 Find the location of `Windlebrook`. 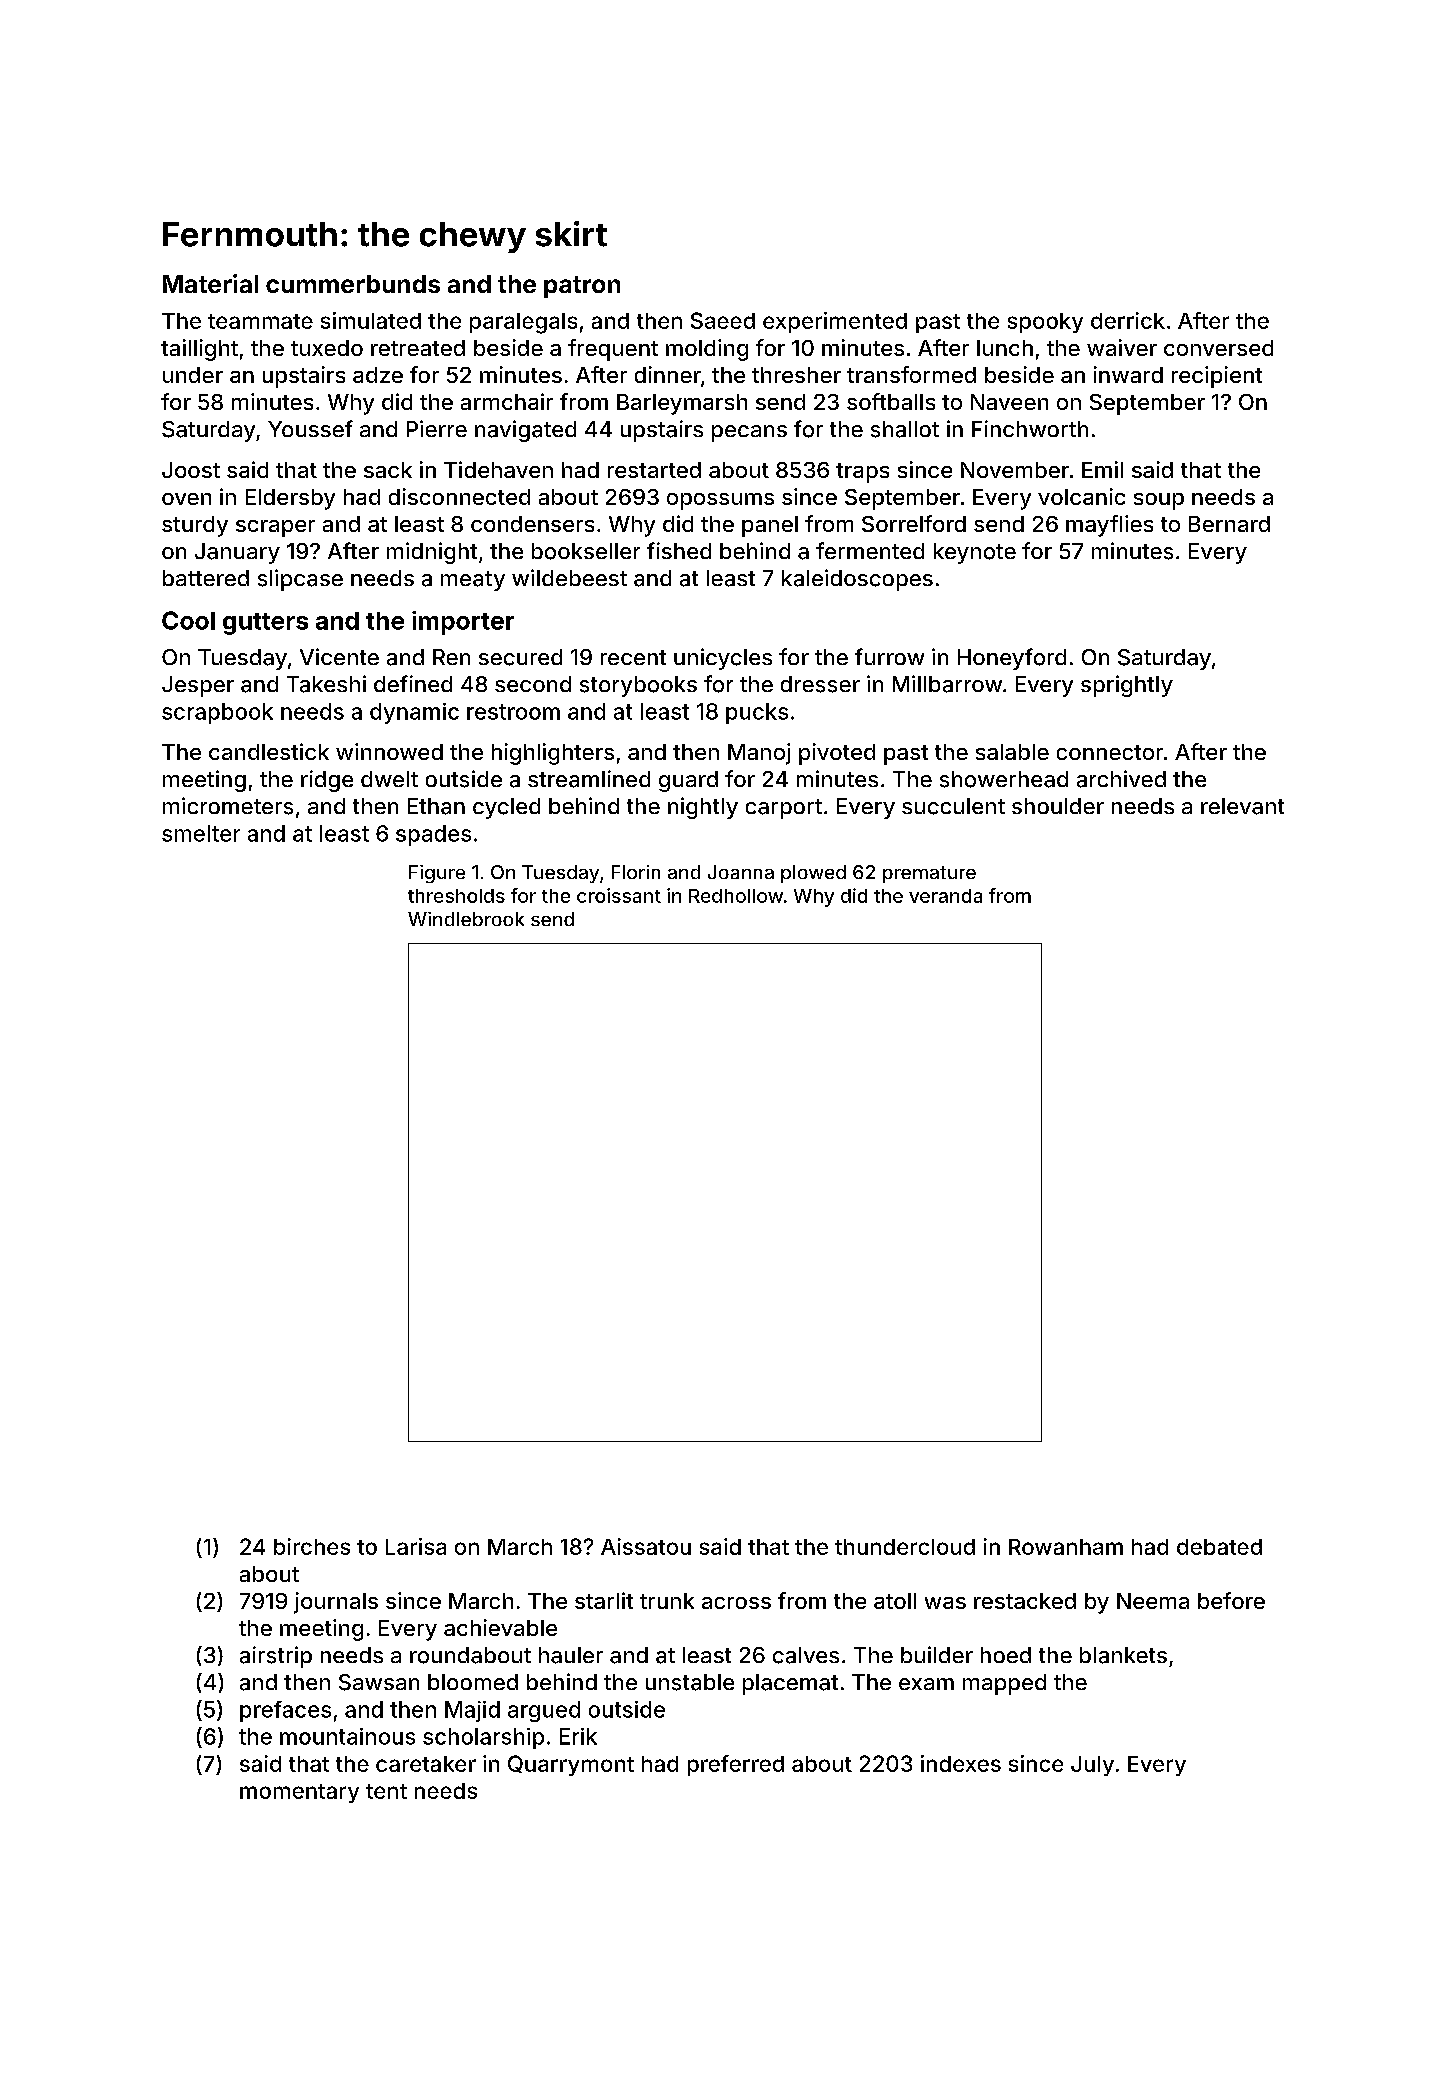

Windlebrook is located at coordinates (466, 919).
